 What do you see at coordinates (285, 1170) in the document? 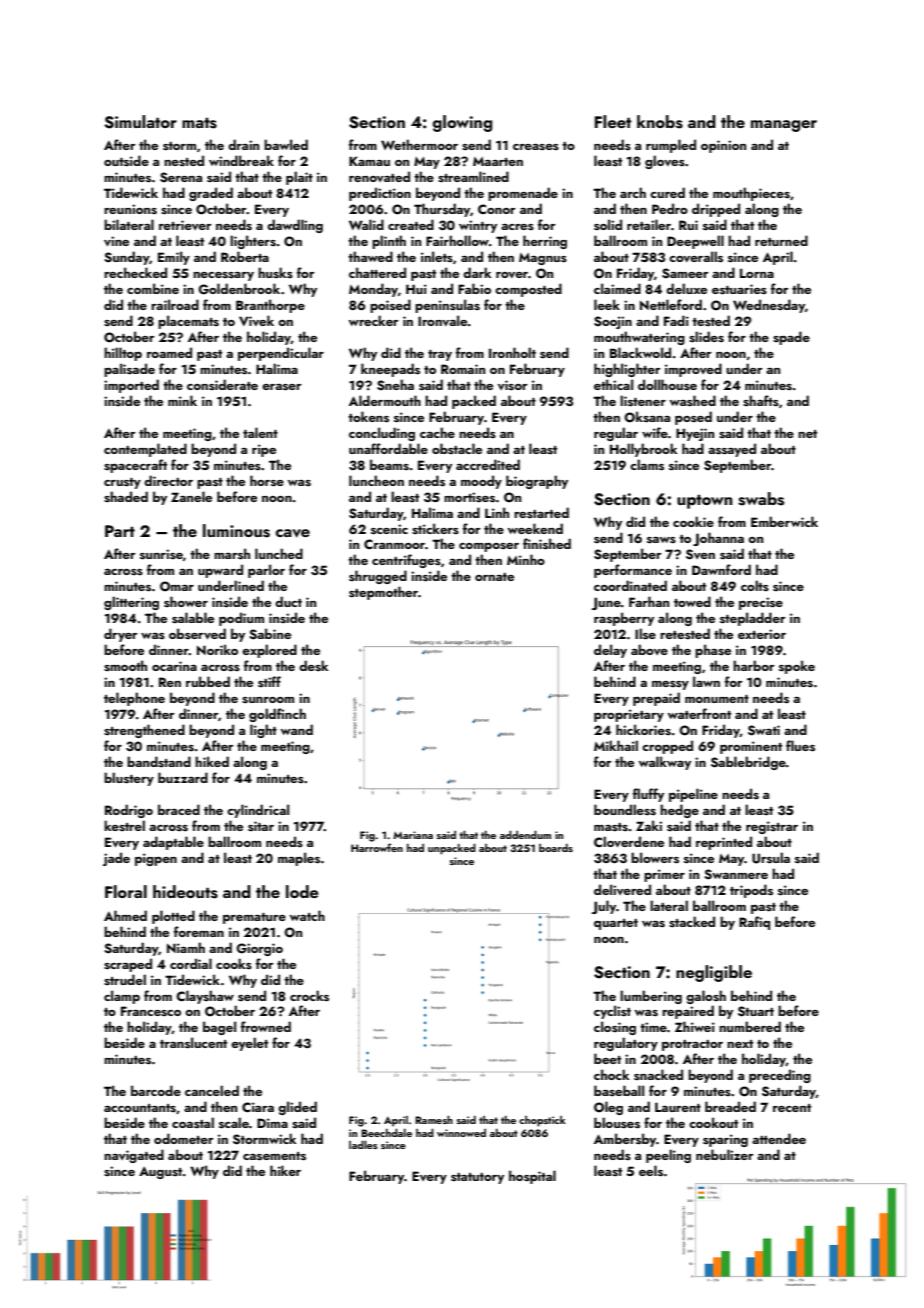
I see `hiker` at bounding box center [285, 1170].
